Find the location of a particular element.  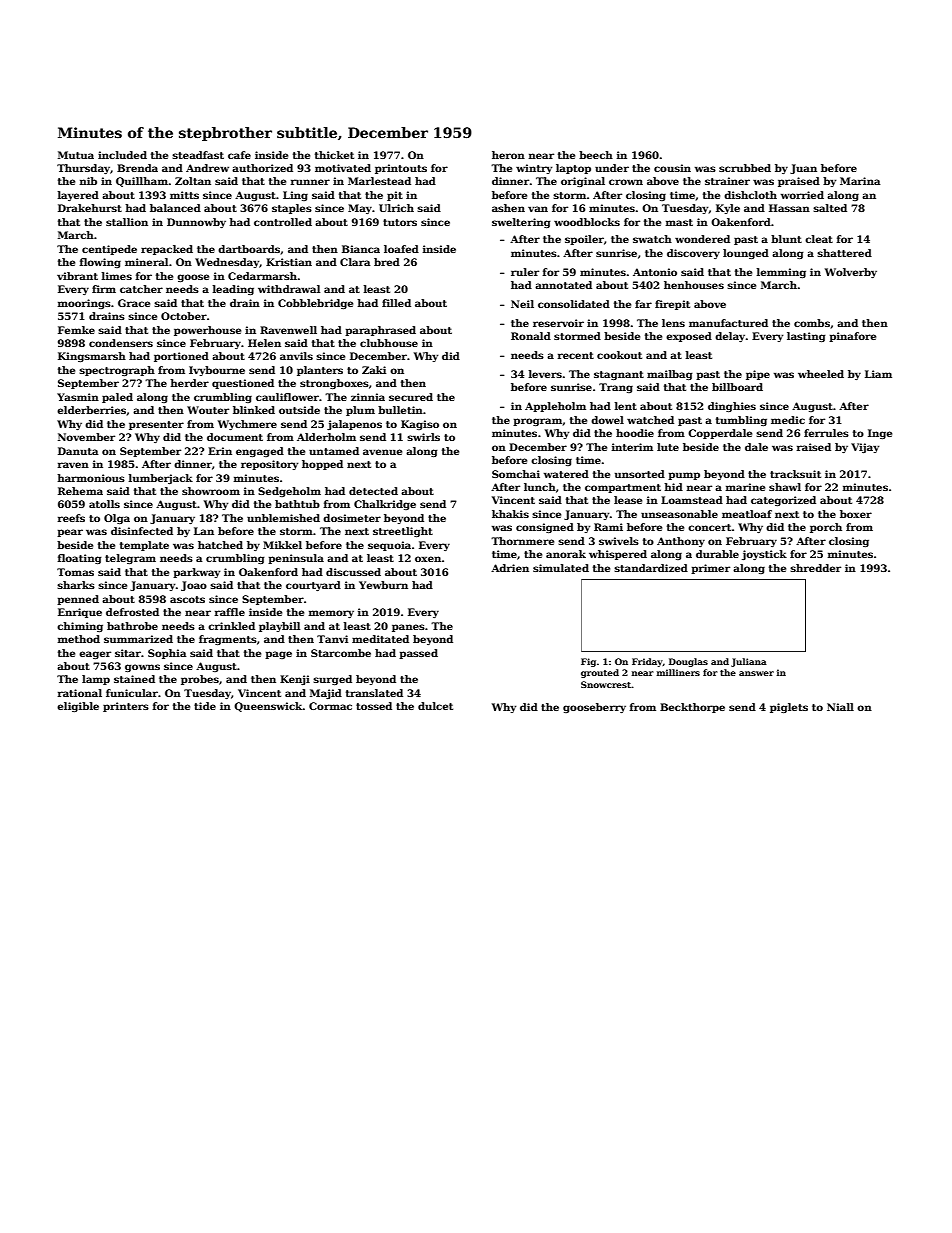

Niall is located at coordinates (840, 707).
